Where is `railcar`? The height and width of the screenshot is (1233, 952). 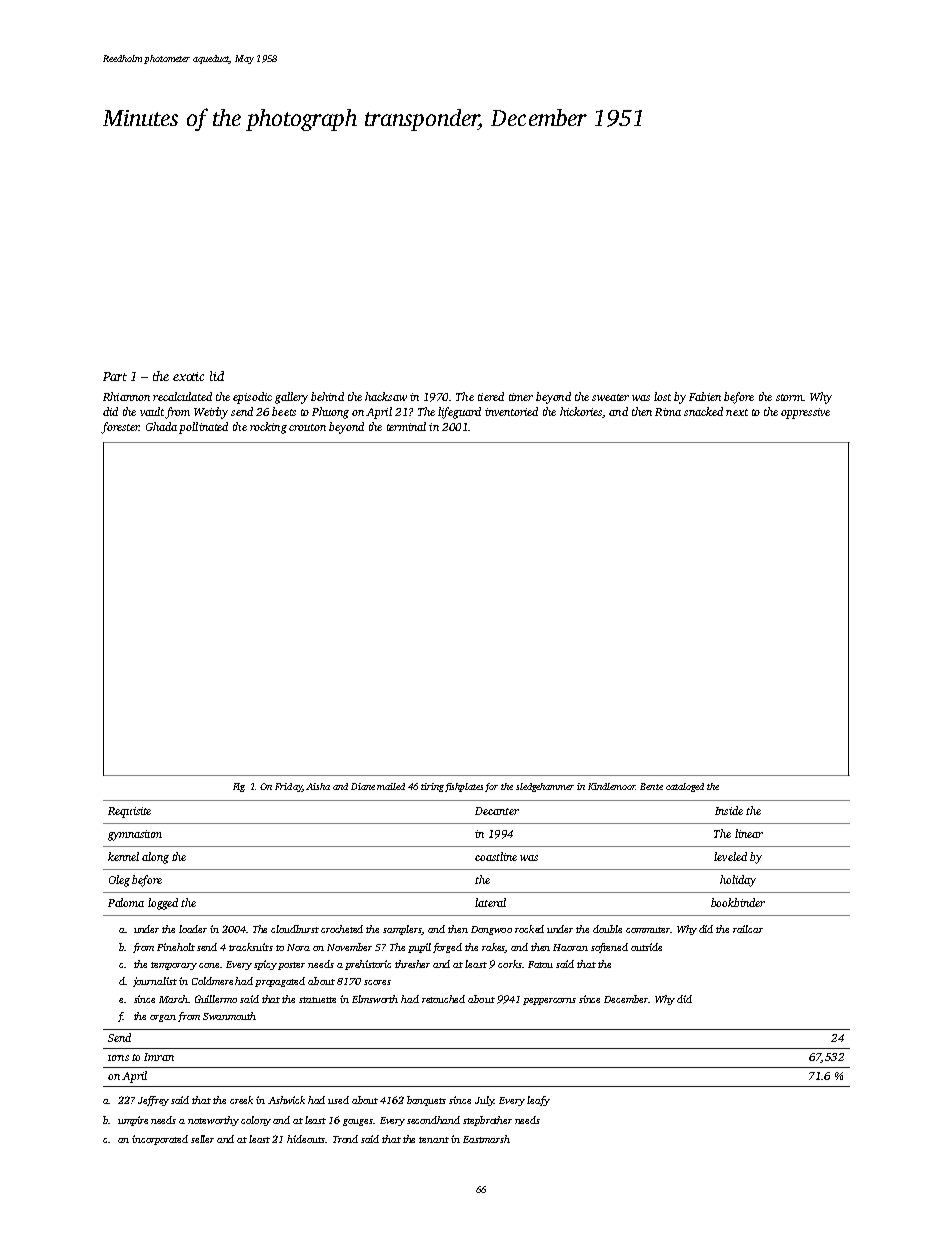 railcar is located at coordinates (748, 929).
